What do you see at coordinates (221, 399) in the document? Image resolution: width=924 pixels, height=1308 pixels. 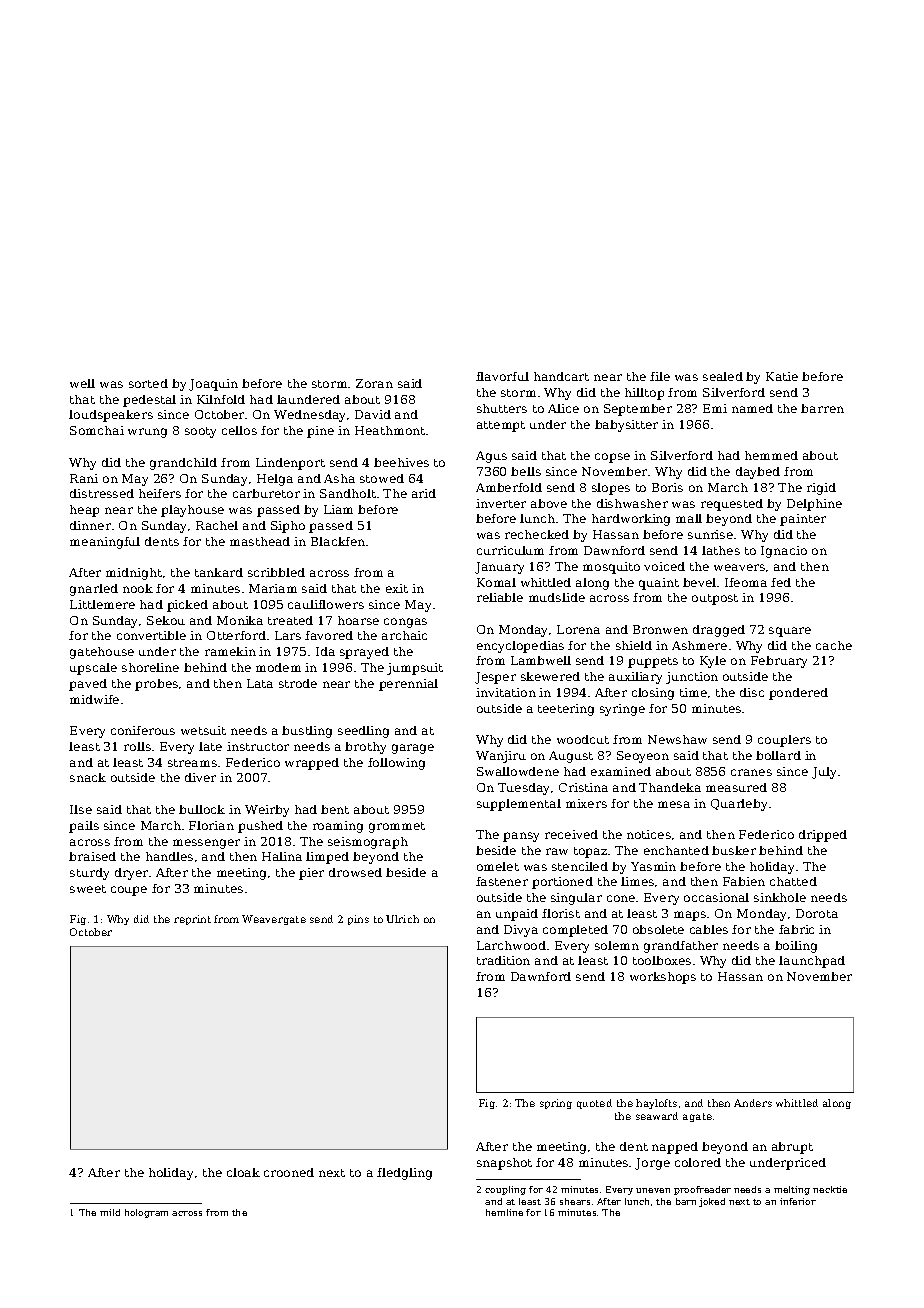 I see `Kilnfold` at bounding box center [221, 399].
